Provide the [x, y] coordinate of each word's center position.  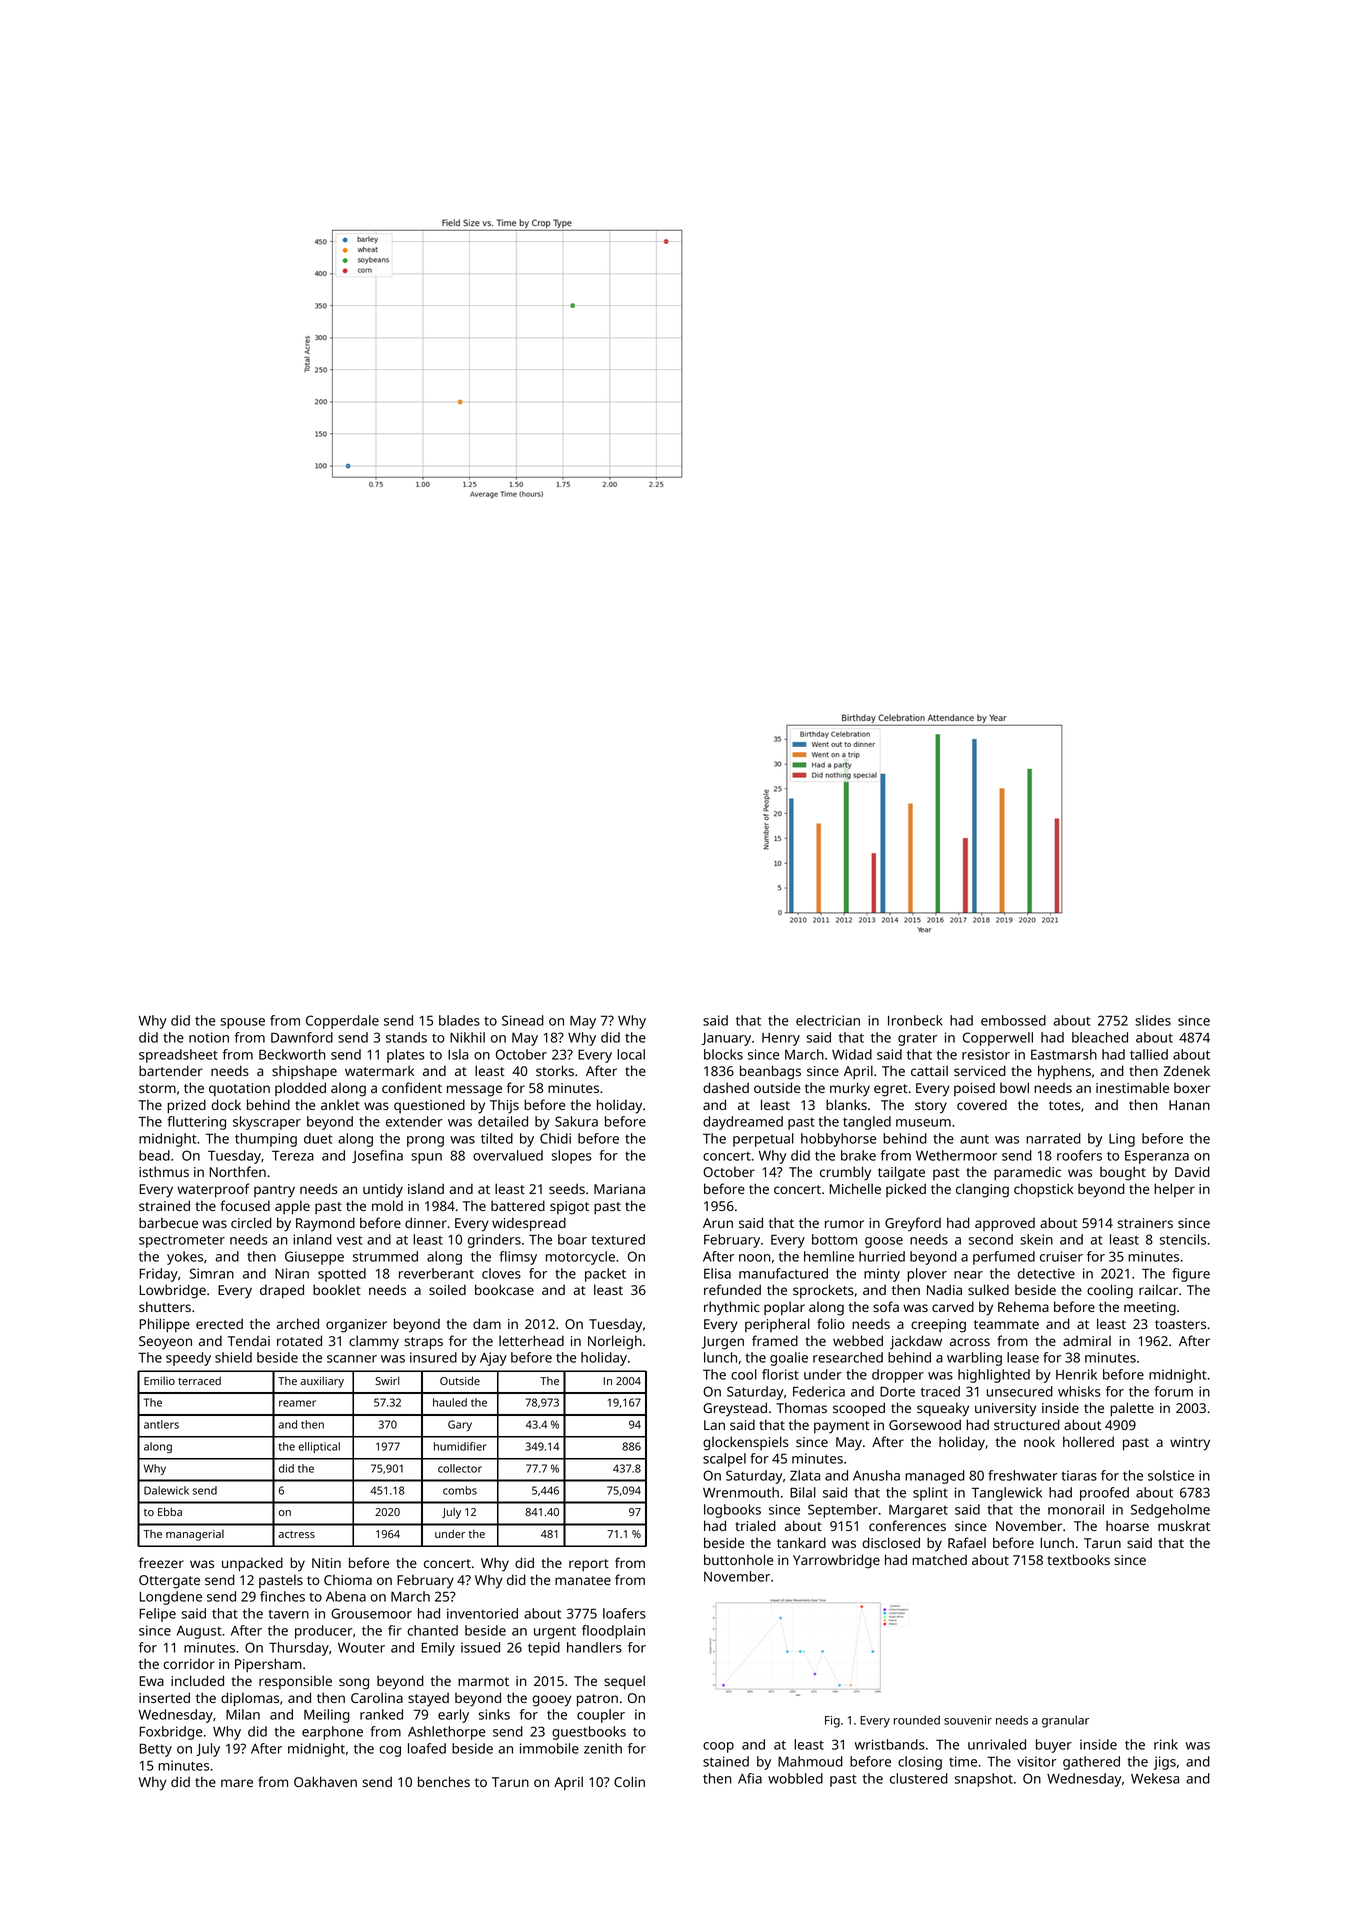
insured [433, 1357]
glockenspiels [745, 1443]
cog [390, 1751]
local [631, 1054]
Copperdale [342, 1022]
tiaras [1079, 1475]
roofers [1079, 1155]
